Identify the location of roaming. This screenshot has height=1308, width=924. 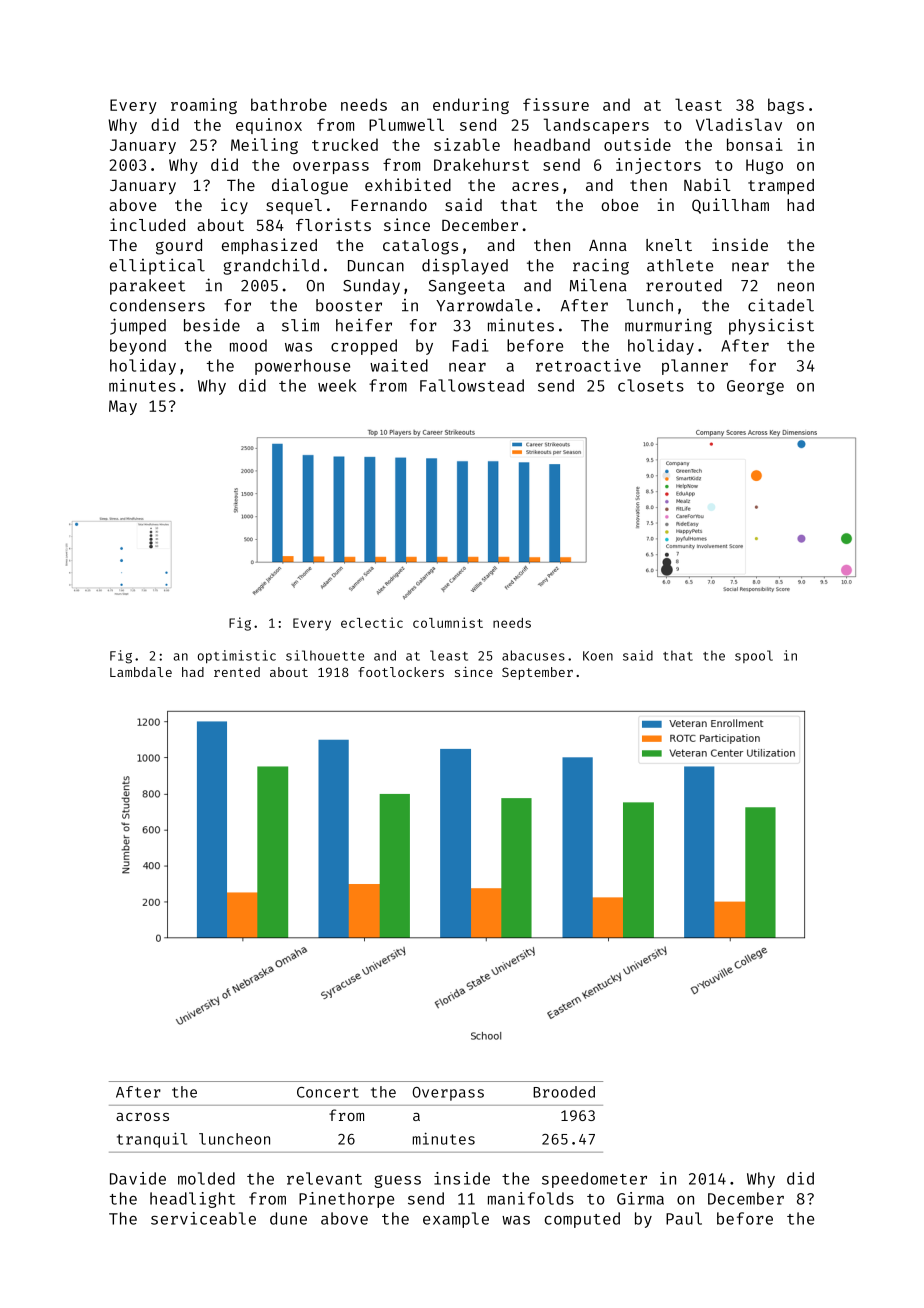
(204, 106).
